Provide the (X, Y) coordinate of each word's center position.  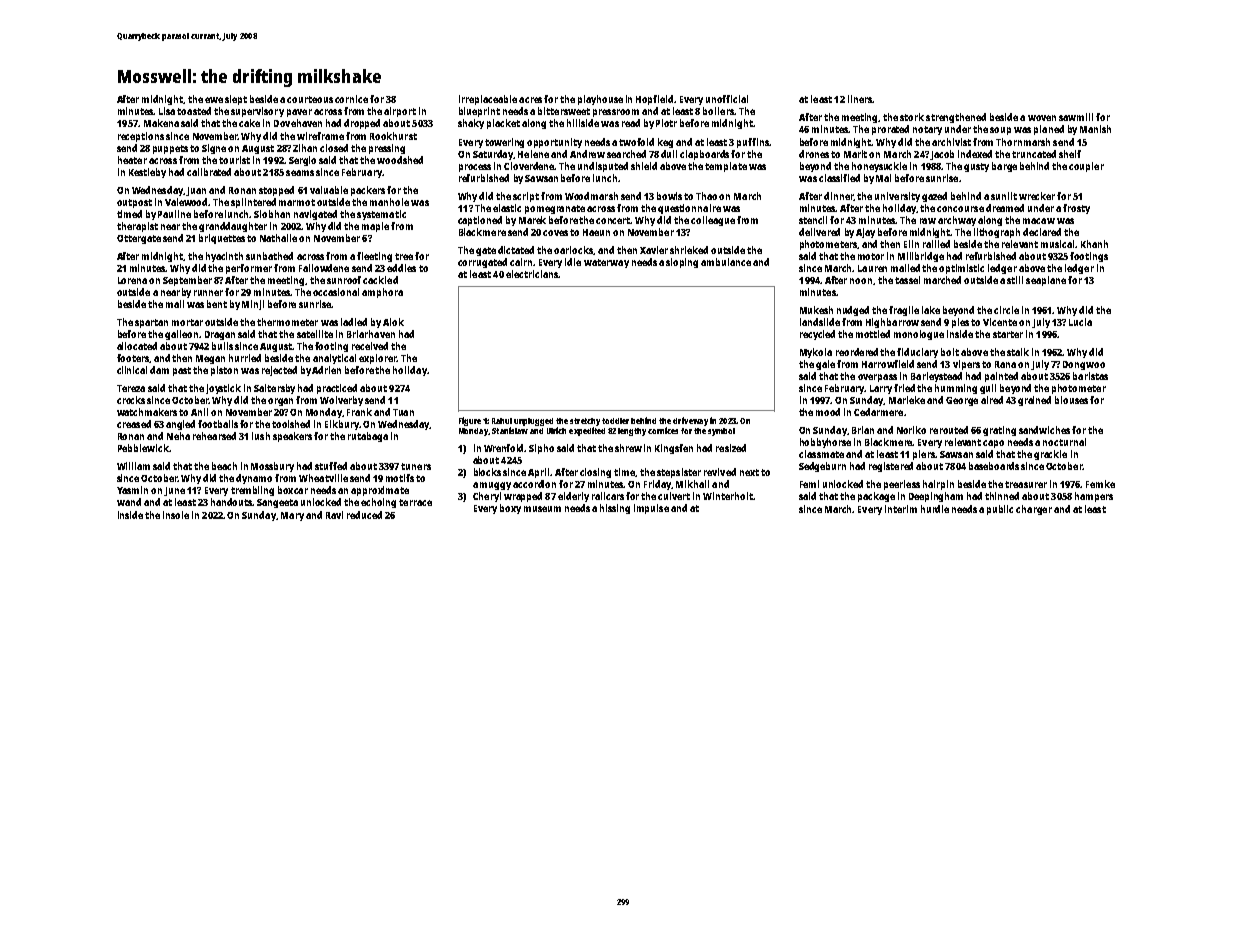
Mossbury (272, 467)
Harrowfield (888, 364)
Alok (393, 322)
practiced (337, 389)
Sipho (541, 449)
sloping (682, 263)
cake (249, 123)
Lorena (132, 280)
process (475, 168)
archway (957, 221)
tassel (907, 280)
